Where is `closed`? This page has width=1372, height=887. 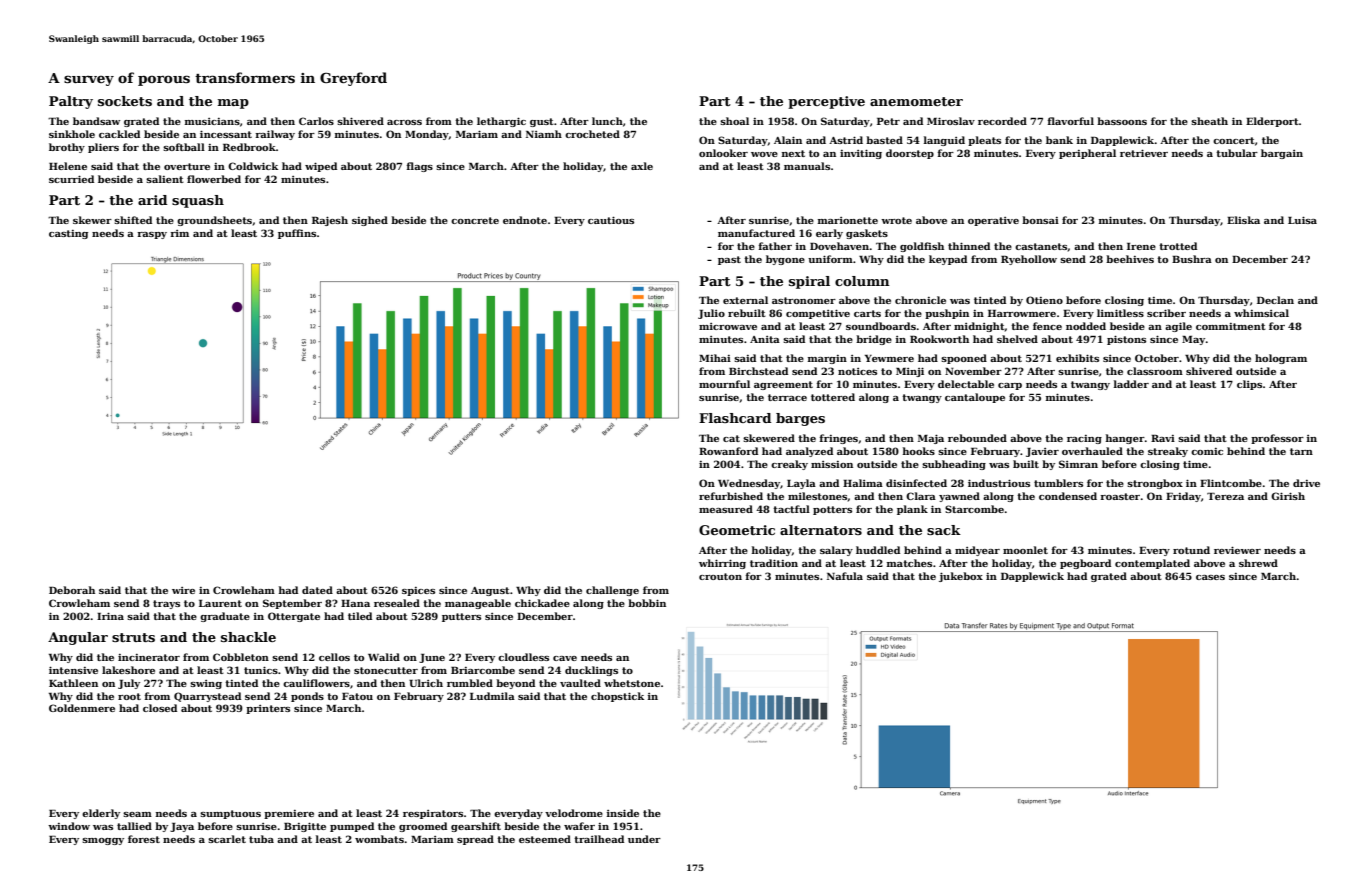
closed is located at coordinates (160, 708).
